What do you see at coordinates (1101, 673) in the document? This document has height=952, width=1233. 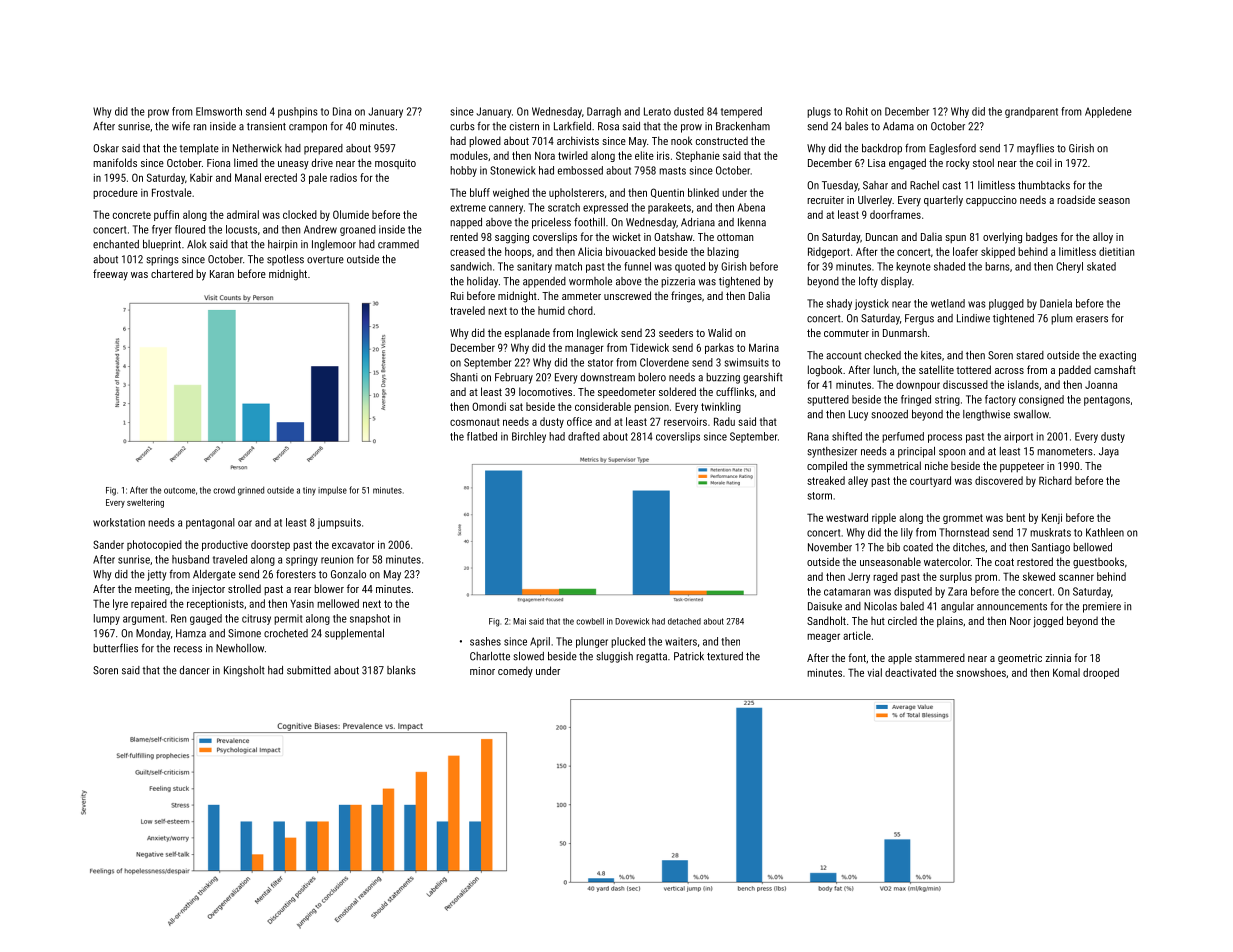 I see `drooped` at bounding box center [1101, 673].
